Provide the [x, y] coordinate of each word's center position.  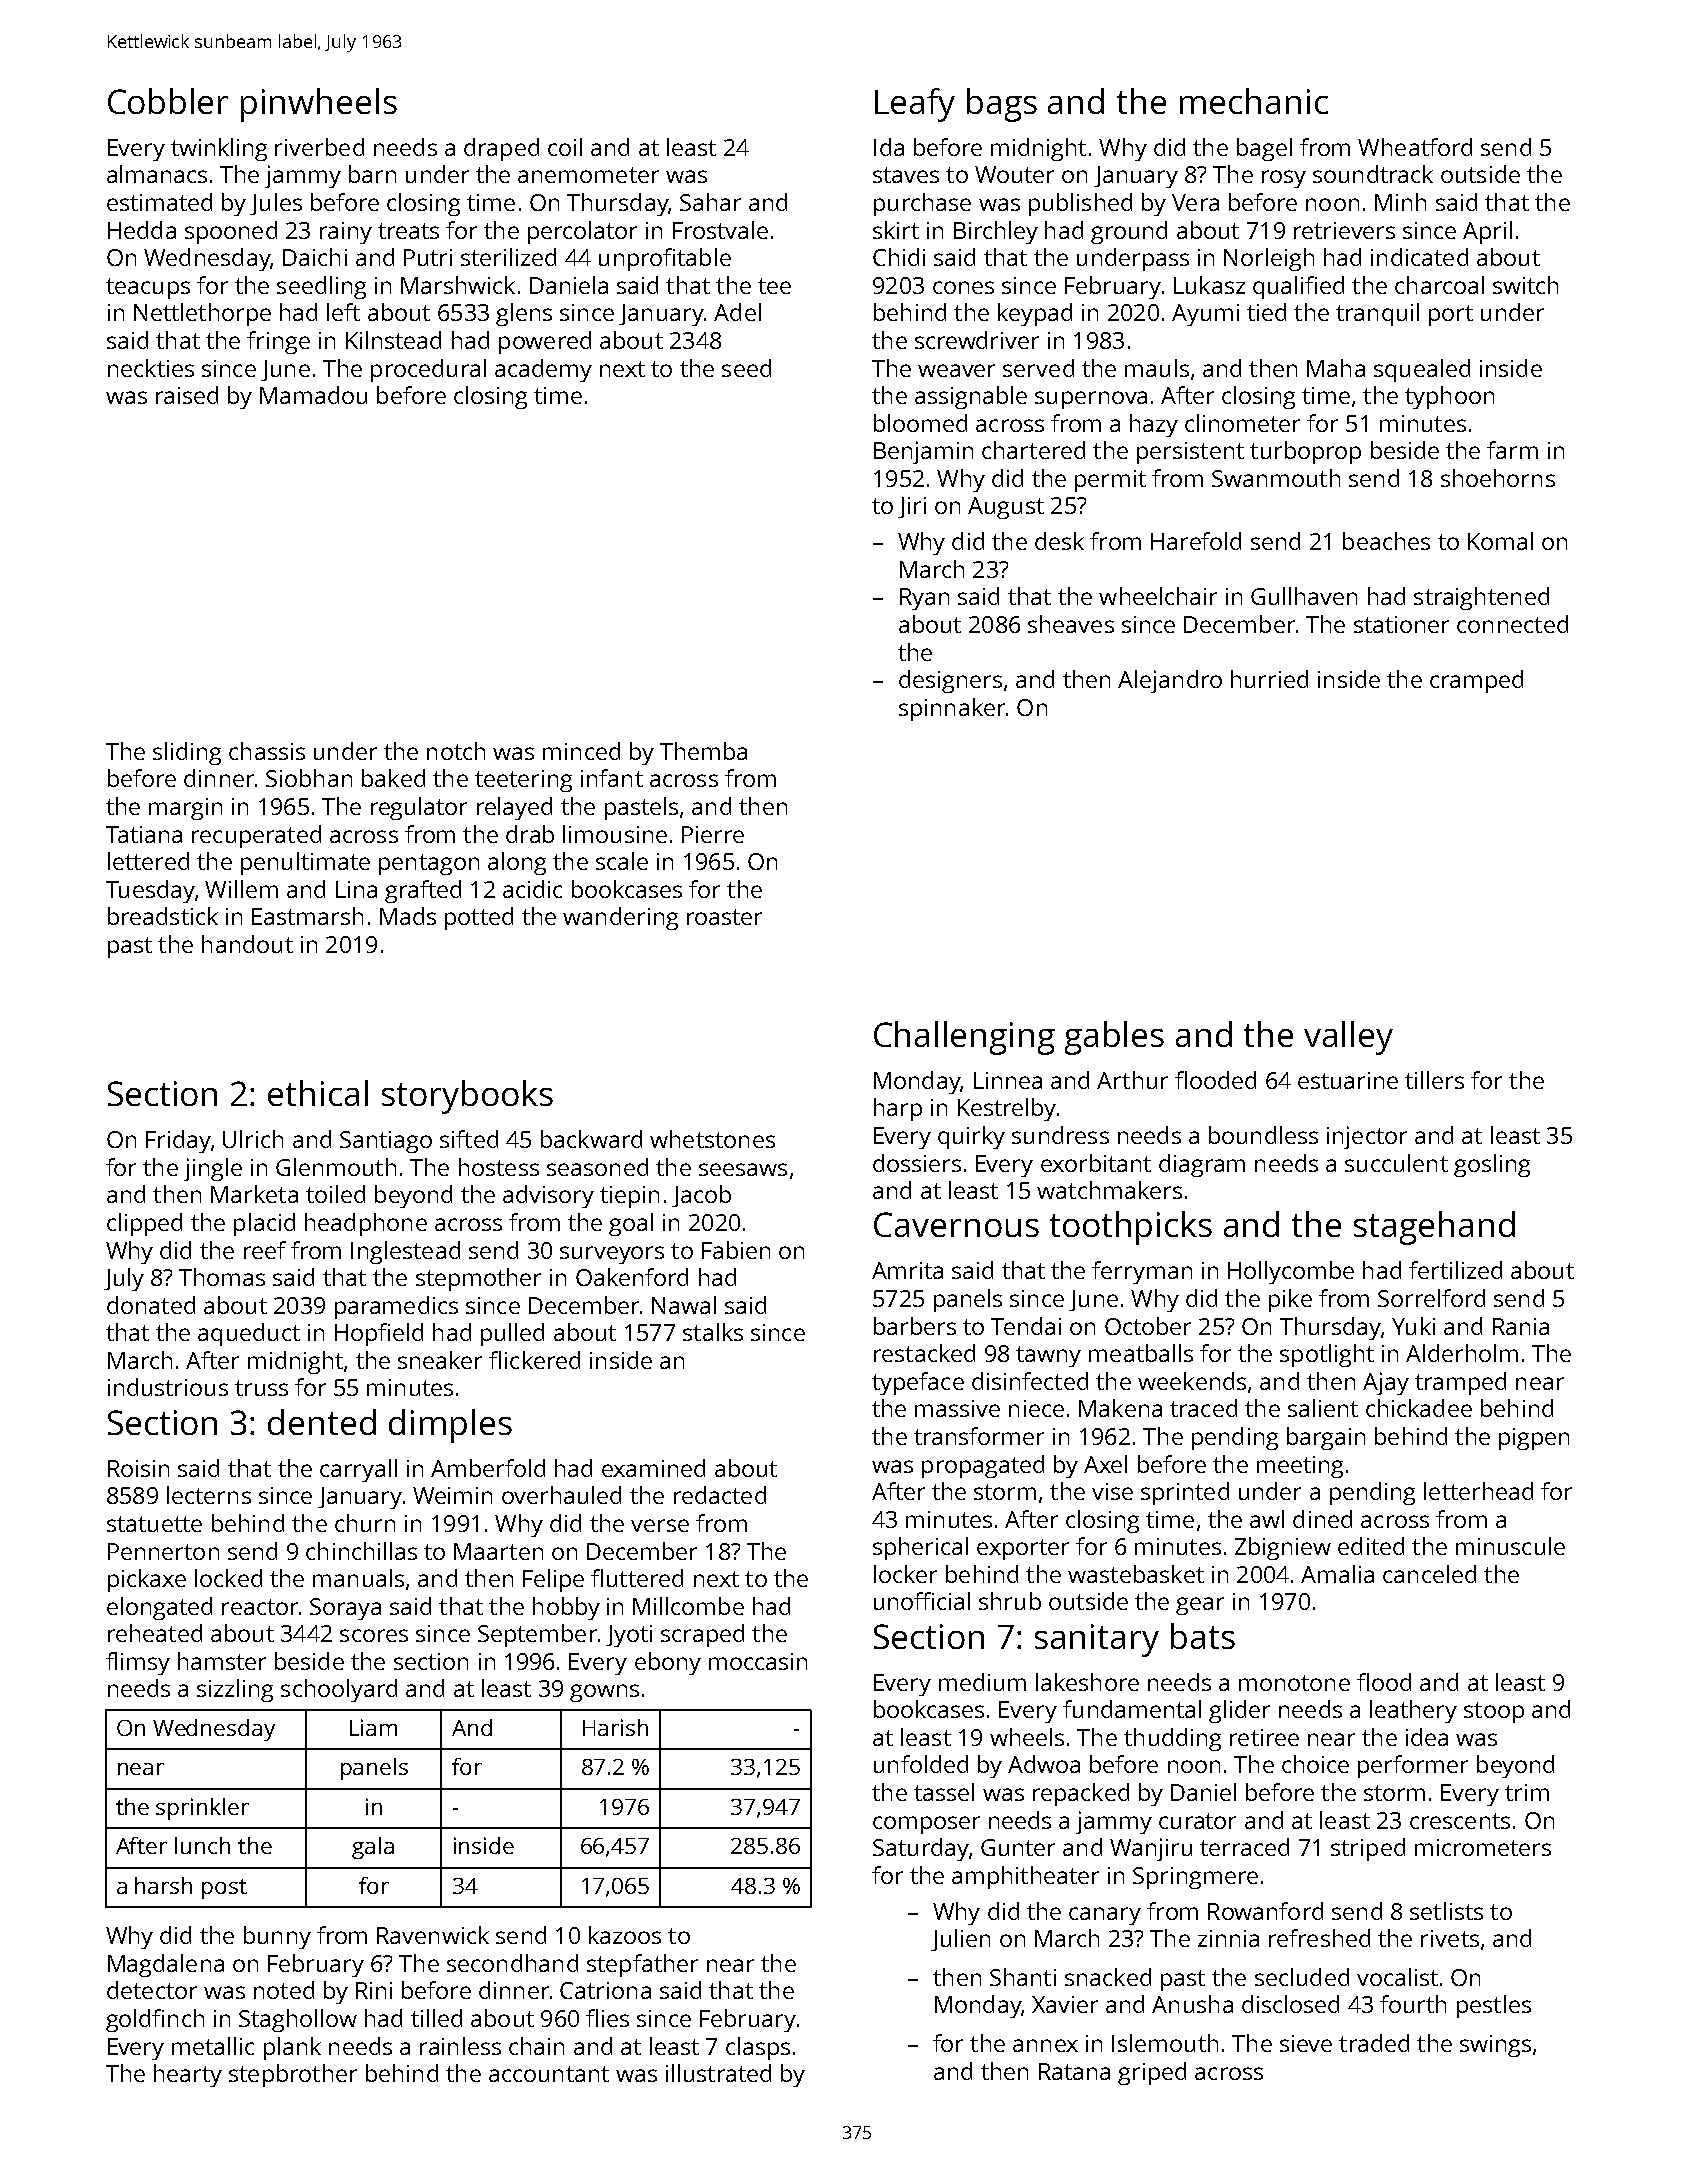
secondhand [512, 1963]
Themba [703, 751]
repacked [1081, 1794]
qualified [1298, 287]
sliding [187, 753]
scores [374, 1635]
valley [1348, 1038]
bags [1002, 105]
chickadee [1419, 1408]
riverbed [319, 147]
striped [1368, 1849]
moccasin [758, 1661]
